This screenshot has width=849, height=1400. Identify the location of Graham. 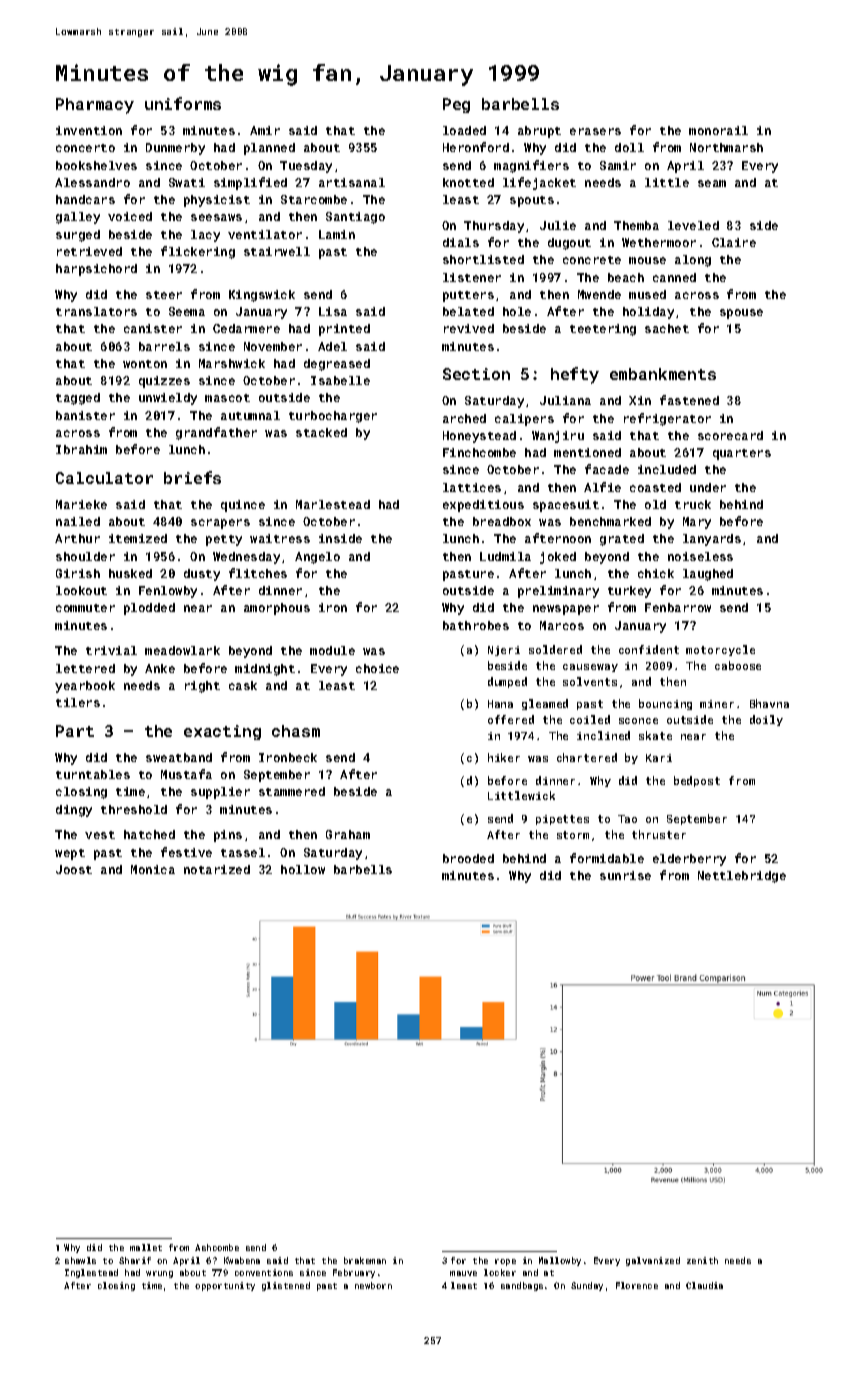
(348, 834).
